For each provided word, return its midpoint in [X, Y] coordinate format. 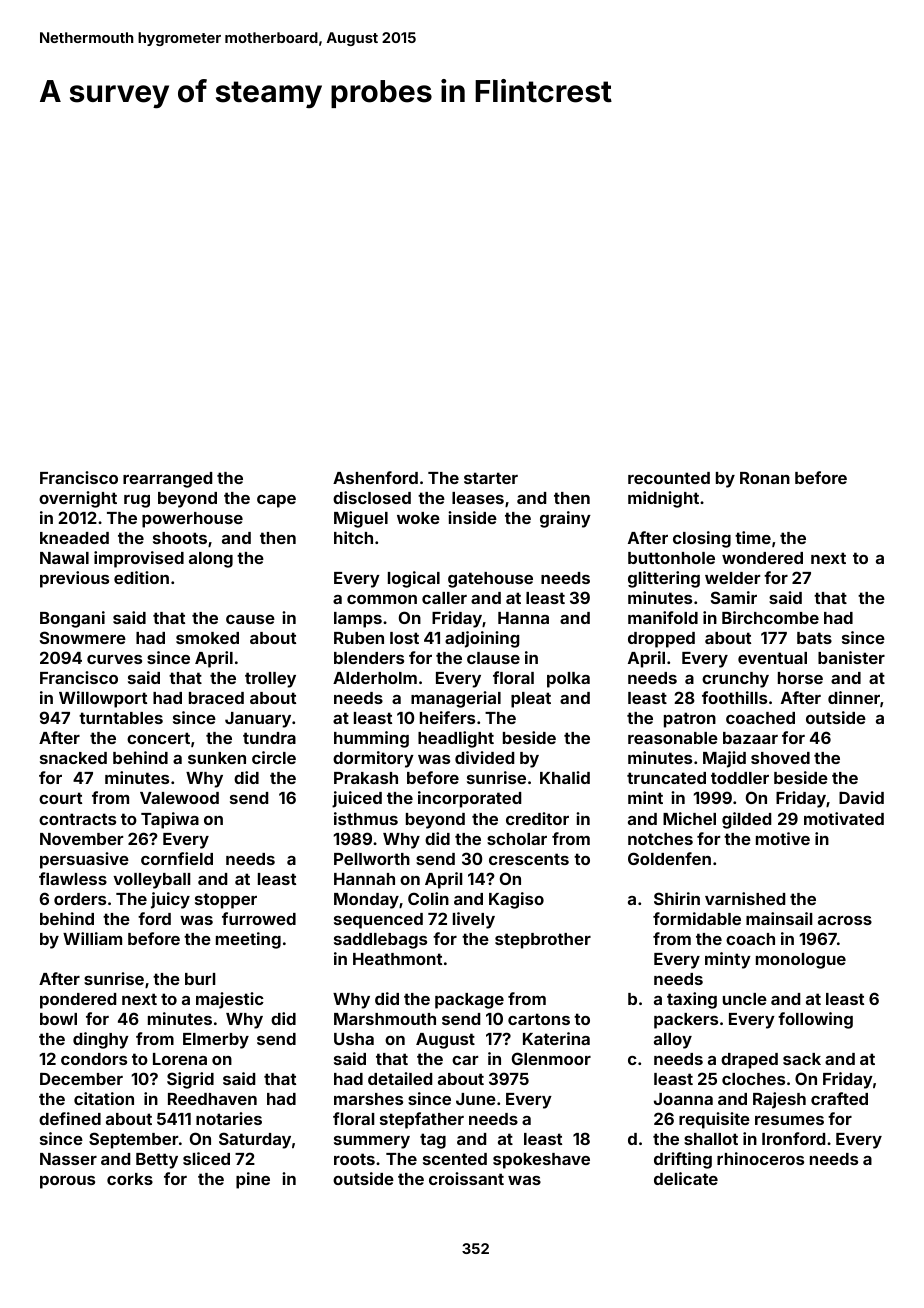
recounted [669, 478]
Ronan [765, 478]
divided [484, 757]
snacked [73, 758]
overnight [78, 499]
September [133, 1140]
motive [783, 838]
